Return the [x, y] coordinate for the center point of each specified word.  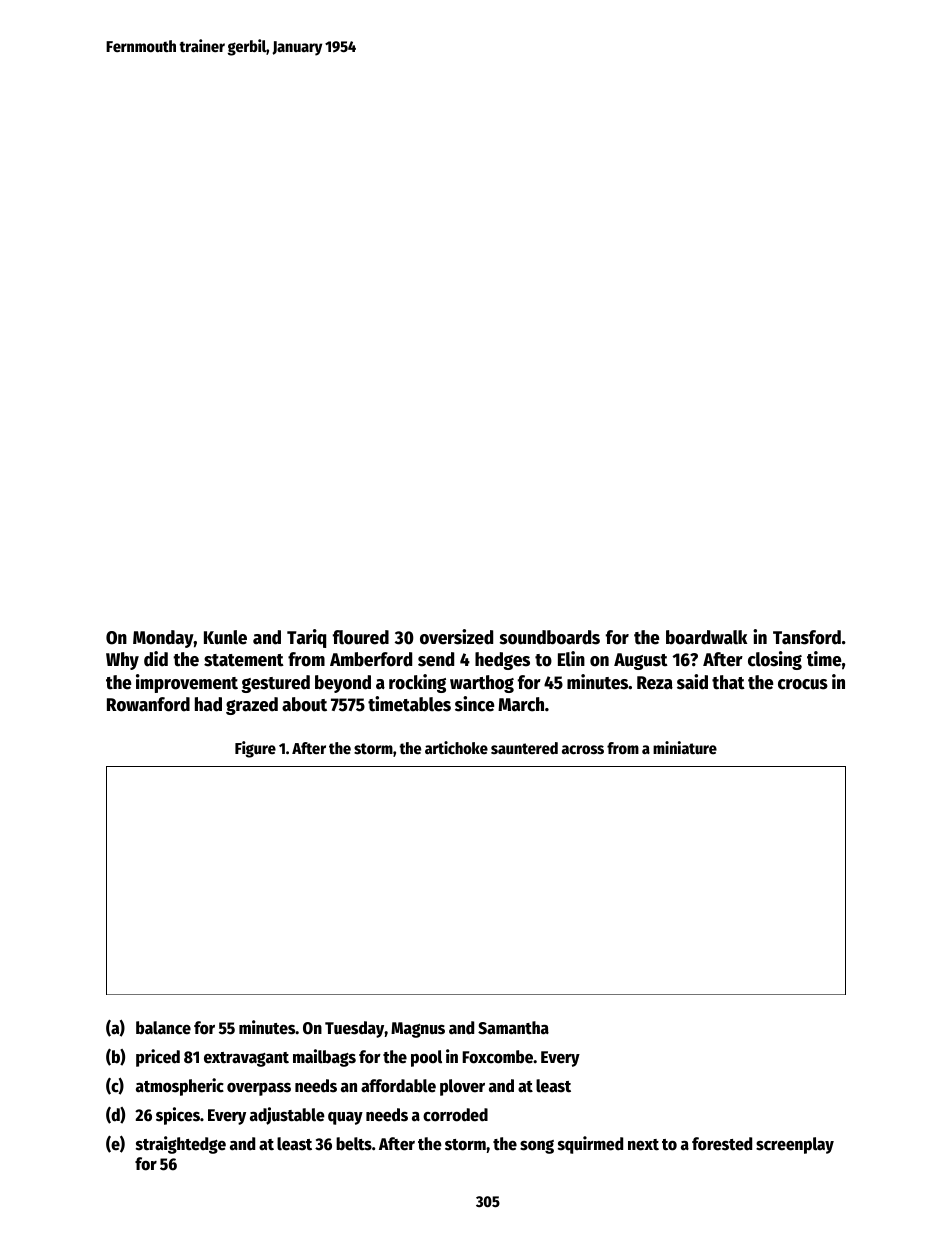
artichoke [456, 748]
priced [158, 1058]
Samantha [513, 1028]
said [692, 682]
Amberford [371, 659]
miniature [685, 747]
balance [163, 1028]
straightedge [181, 1145]
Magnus [418, 1030]
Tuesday [355, 1029]
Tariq [306, 638]
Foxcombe [497, 1057]
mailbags [324, 1058]
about [304, 704]
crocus [803, 684]
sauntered [524, 748]
